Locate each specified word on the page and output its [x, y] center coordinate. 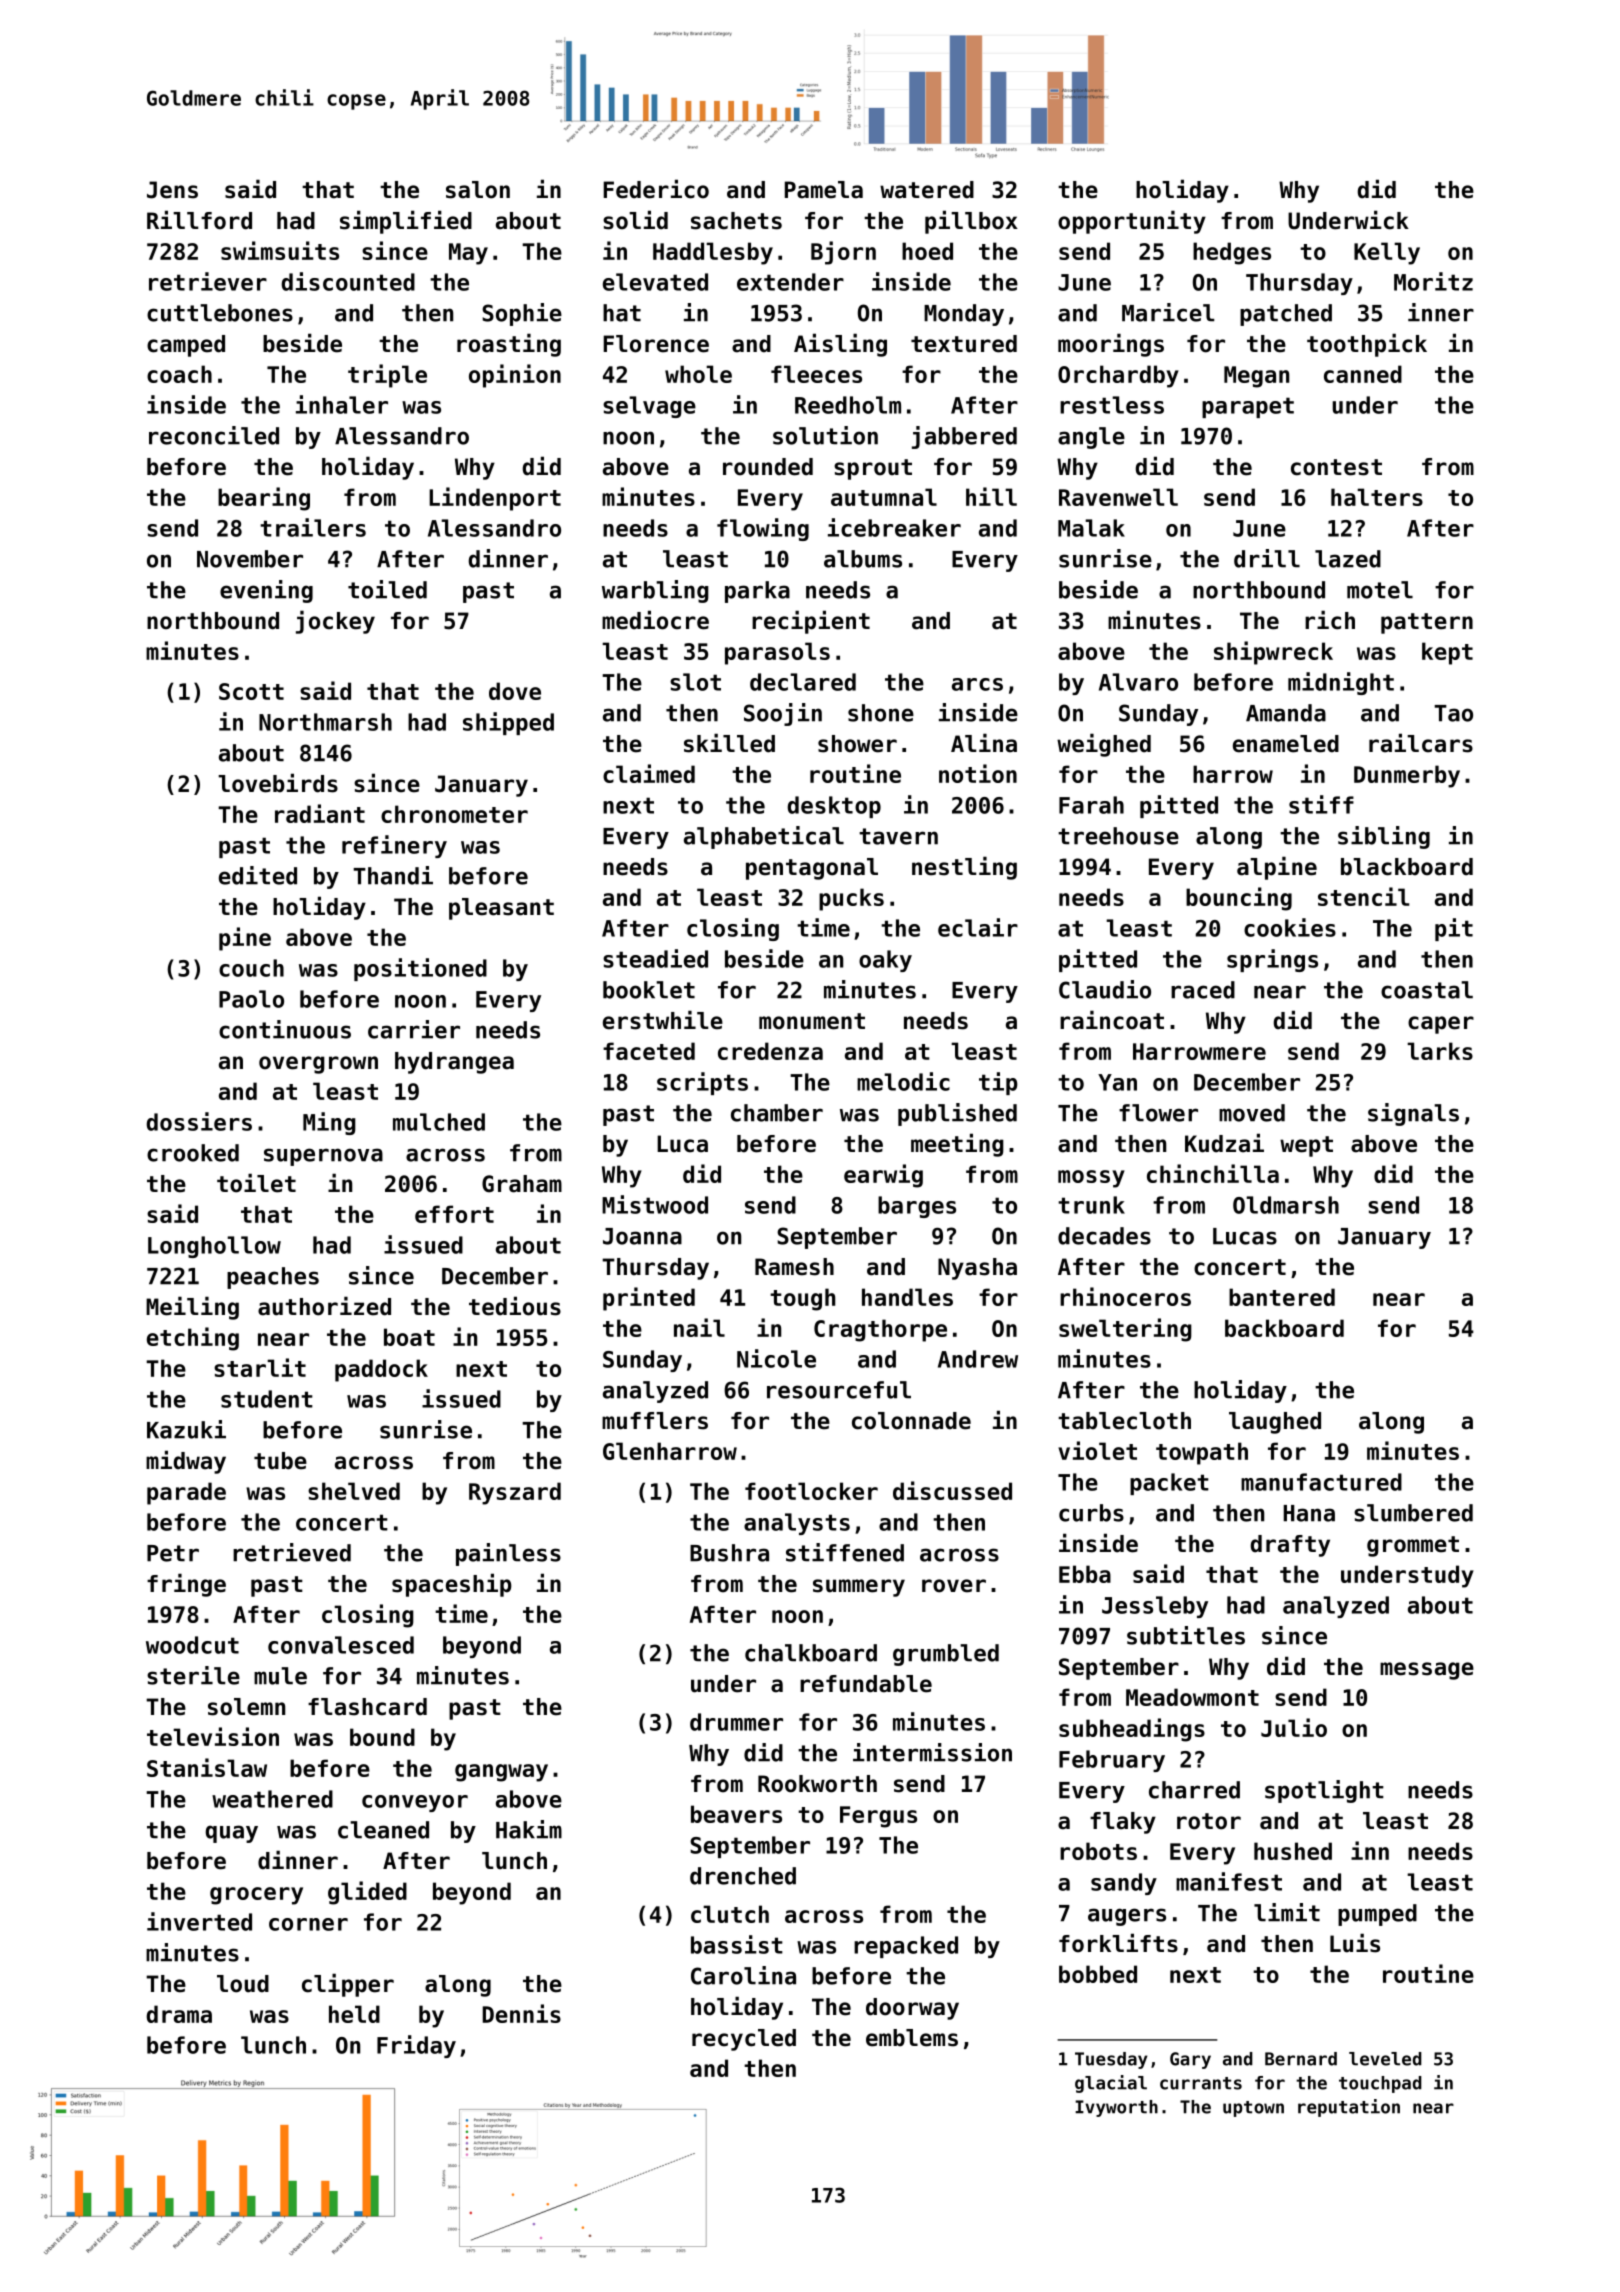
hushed [1293, 1851]
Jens [172, 190]
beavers [736, 1814]
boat [409, 1337]
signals [1413, 1114]
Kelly [1387, 253]
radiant [320, 813]
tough [802, 1299]
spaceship [452, 1585]
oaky [885, 961]
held [354, 2014]
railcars [1421, 743]
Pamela [824, 190]
